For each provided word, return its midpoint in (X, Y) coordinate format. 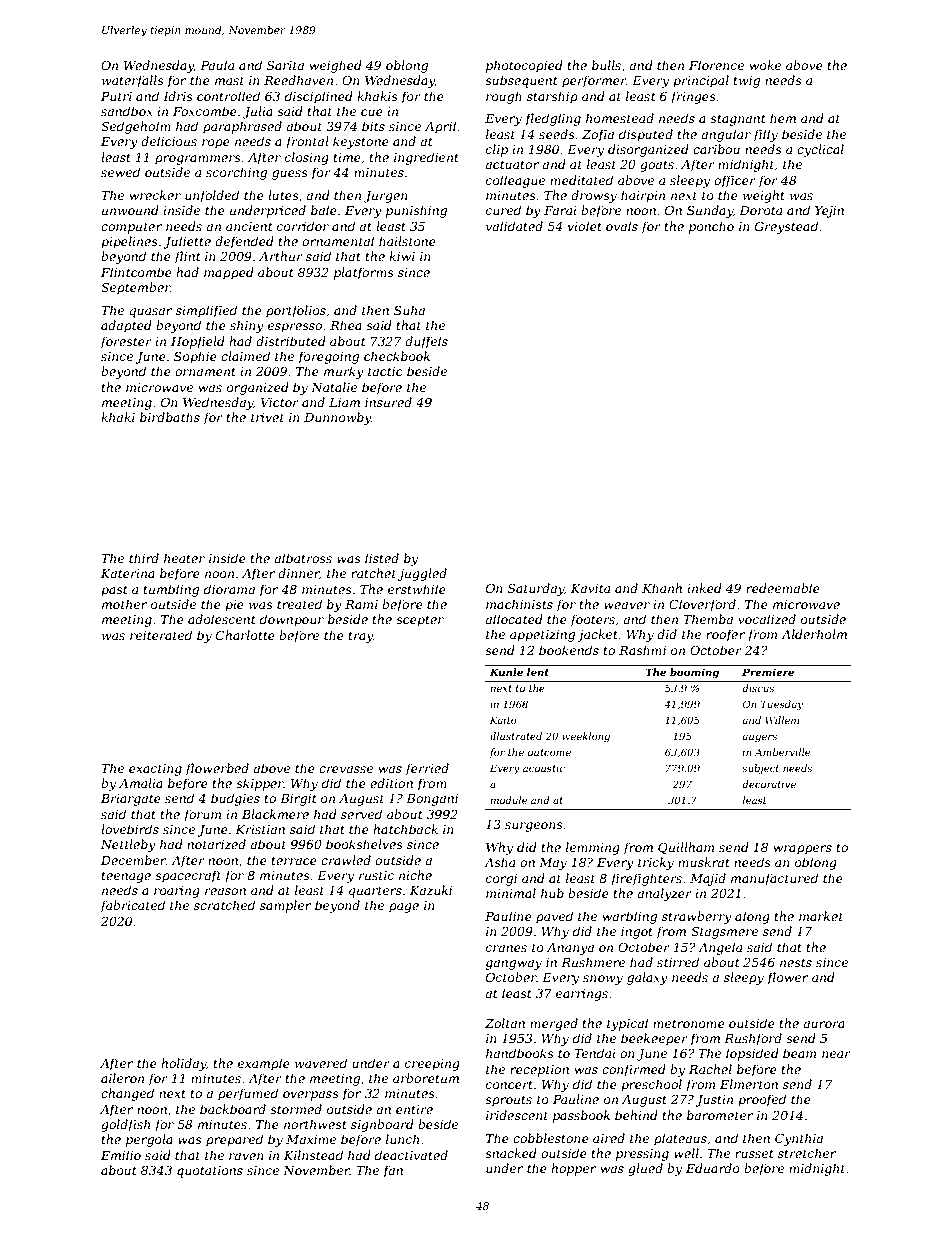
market (821, 916)
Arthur (281, 256)
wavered (321, 1063)
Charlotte (245, 635)
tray (361, 637)
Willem (782, 720)
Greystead (786, 227)
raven (246, 1156)
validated (514, 226)
